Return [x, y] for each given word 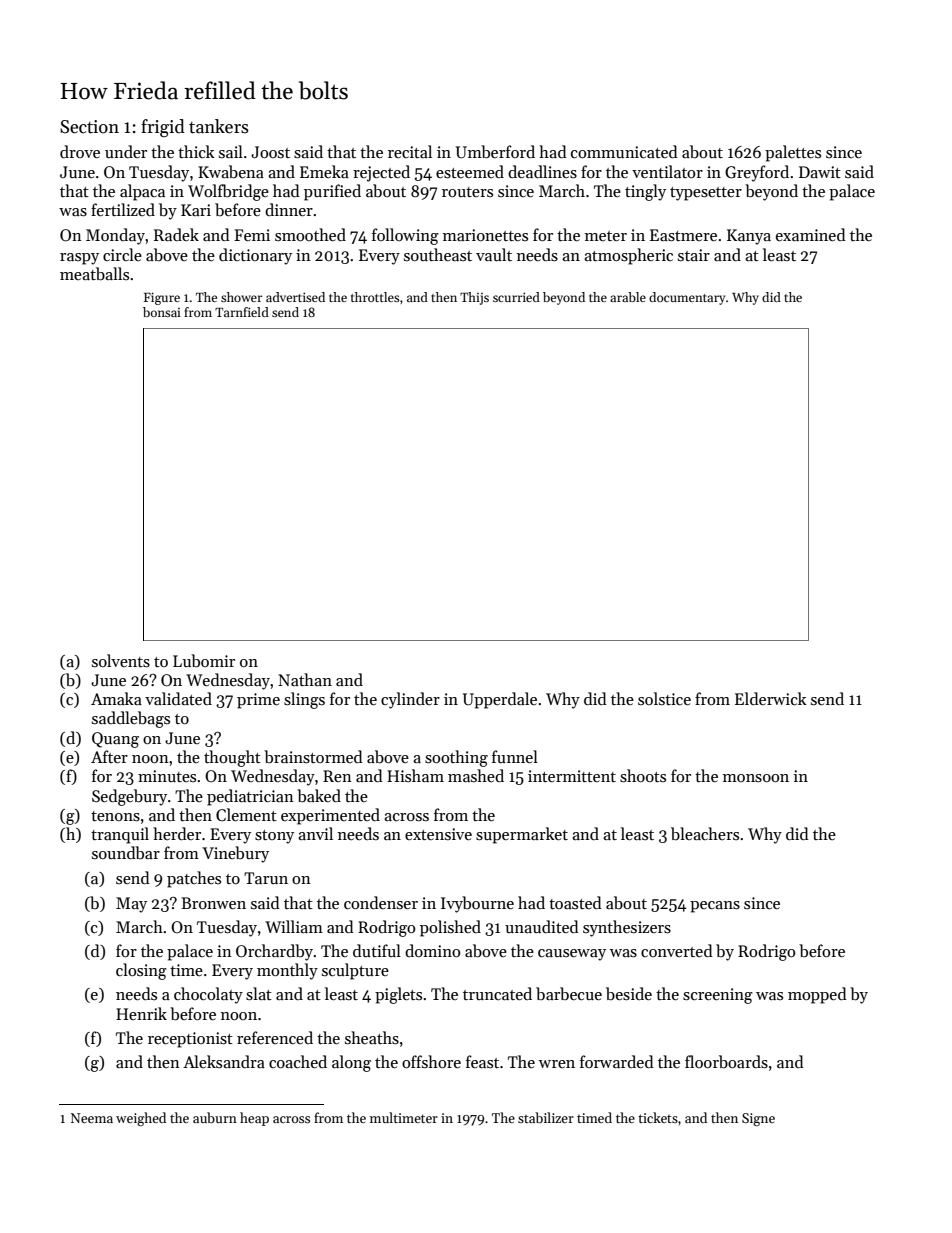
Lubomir [204, 661]
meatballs [94, 273]
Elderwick [771, 698]
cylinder [410, 700]
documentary [687, 298]
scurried [516, 297]
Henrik [141, 1013]
